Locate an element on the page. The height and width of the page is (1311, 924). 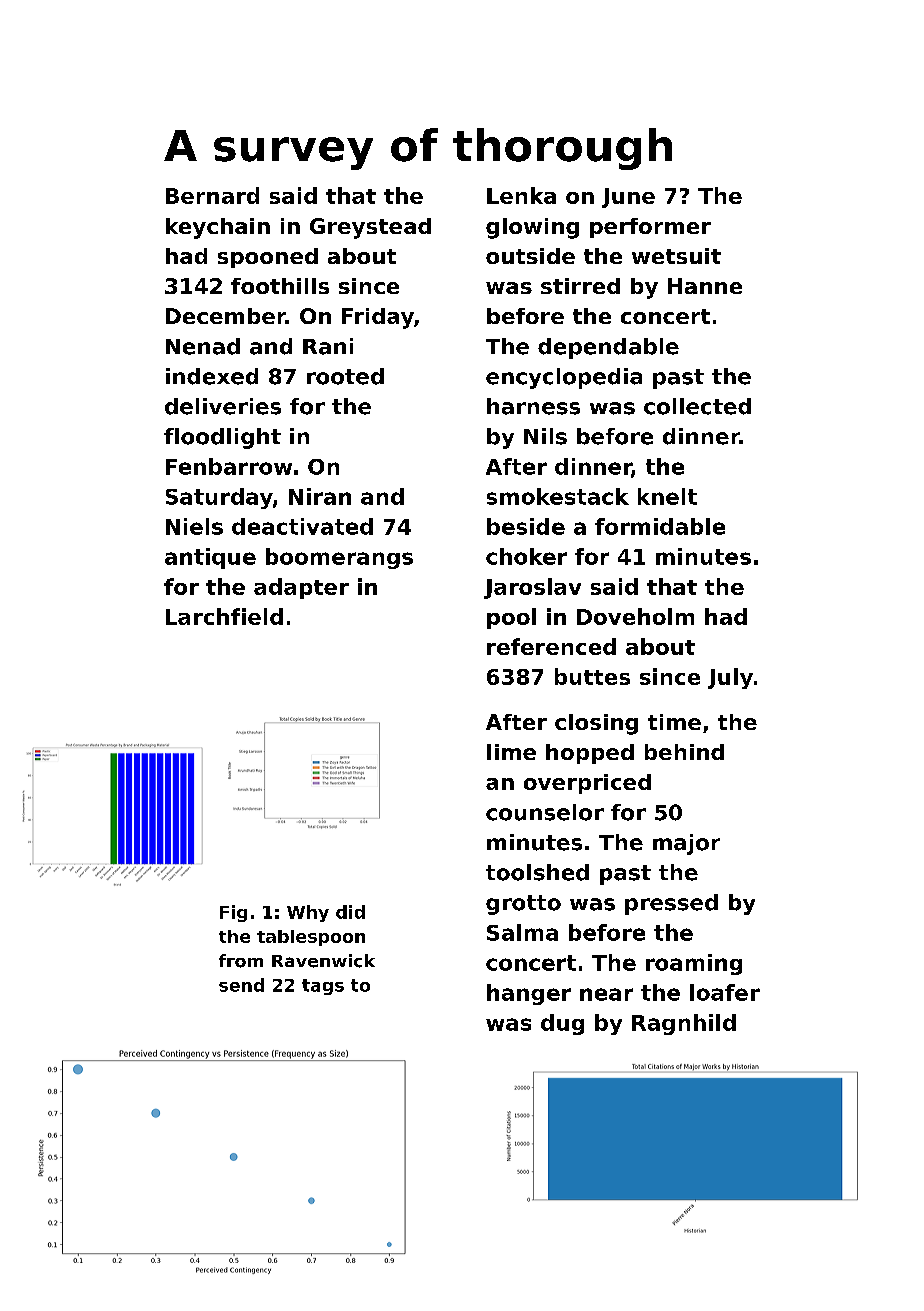
counselor is located at coordinates (545, 812).
